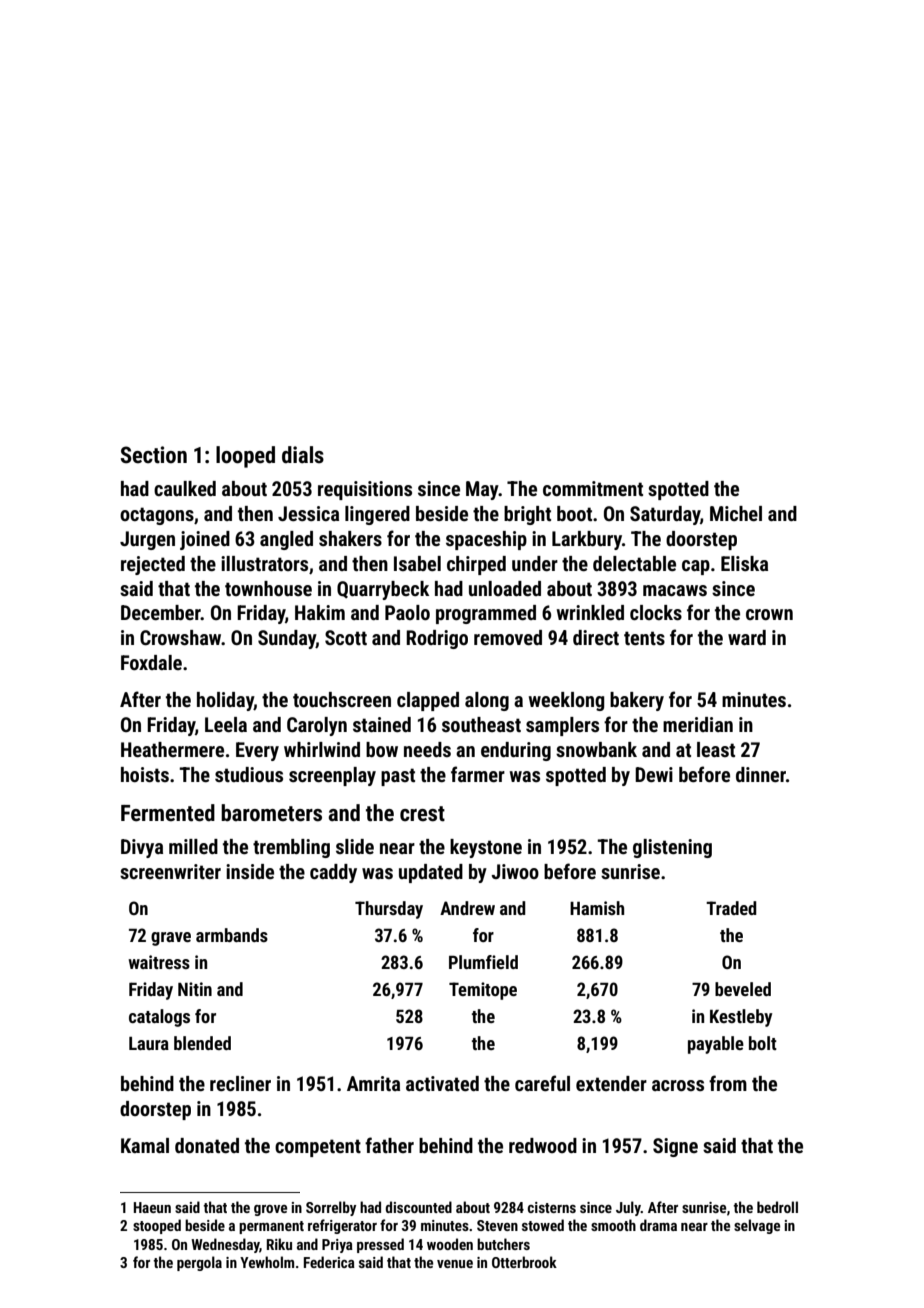 The image size is (924, 1308). I want to click on glistening, so click(672, 848).
